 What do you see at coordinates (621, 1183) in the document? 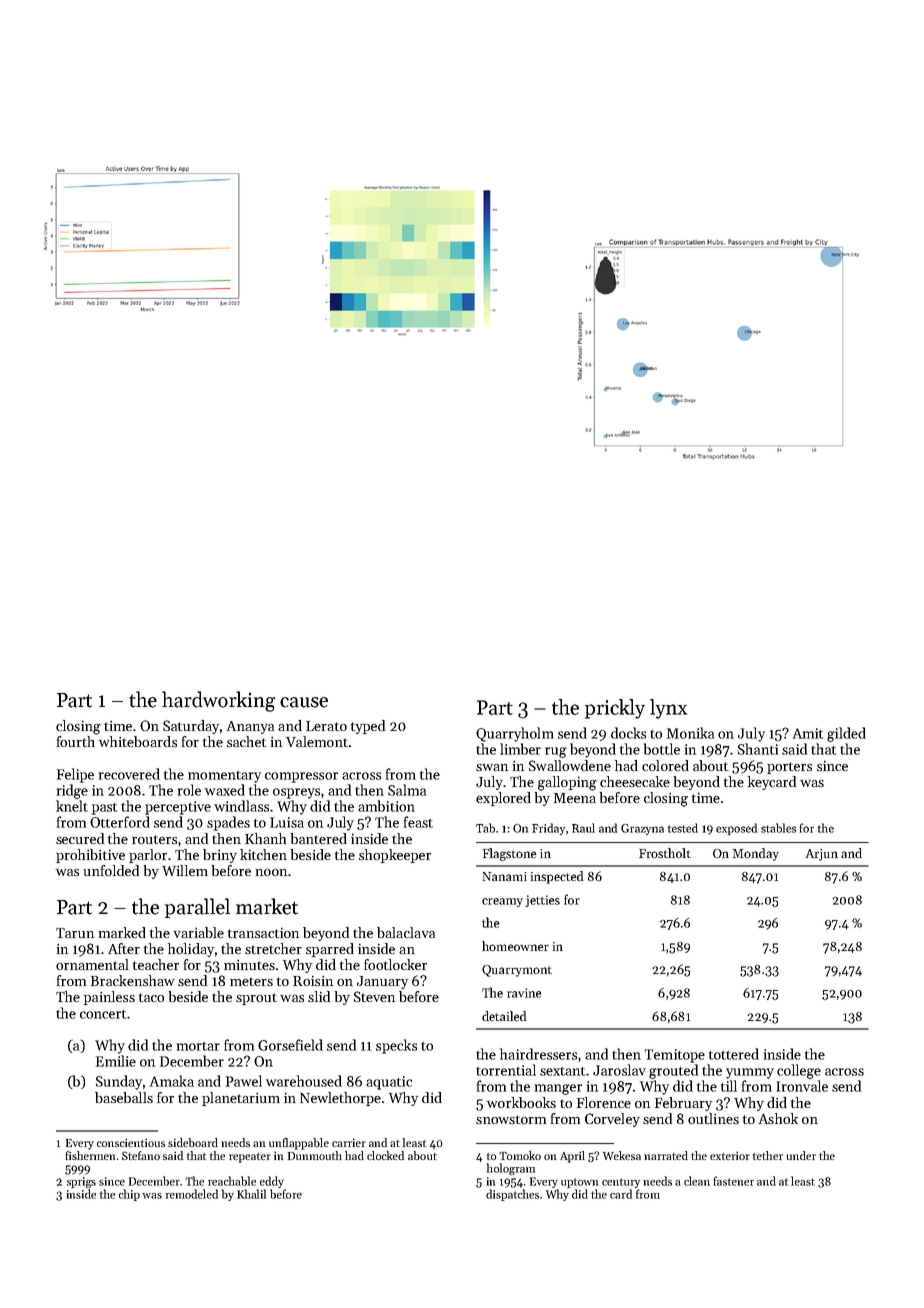
I see `century` at bounding box center [621, 1183].
